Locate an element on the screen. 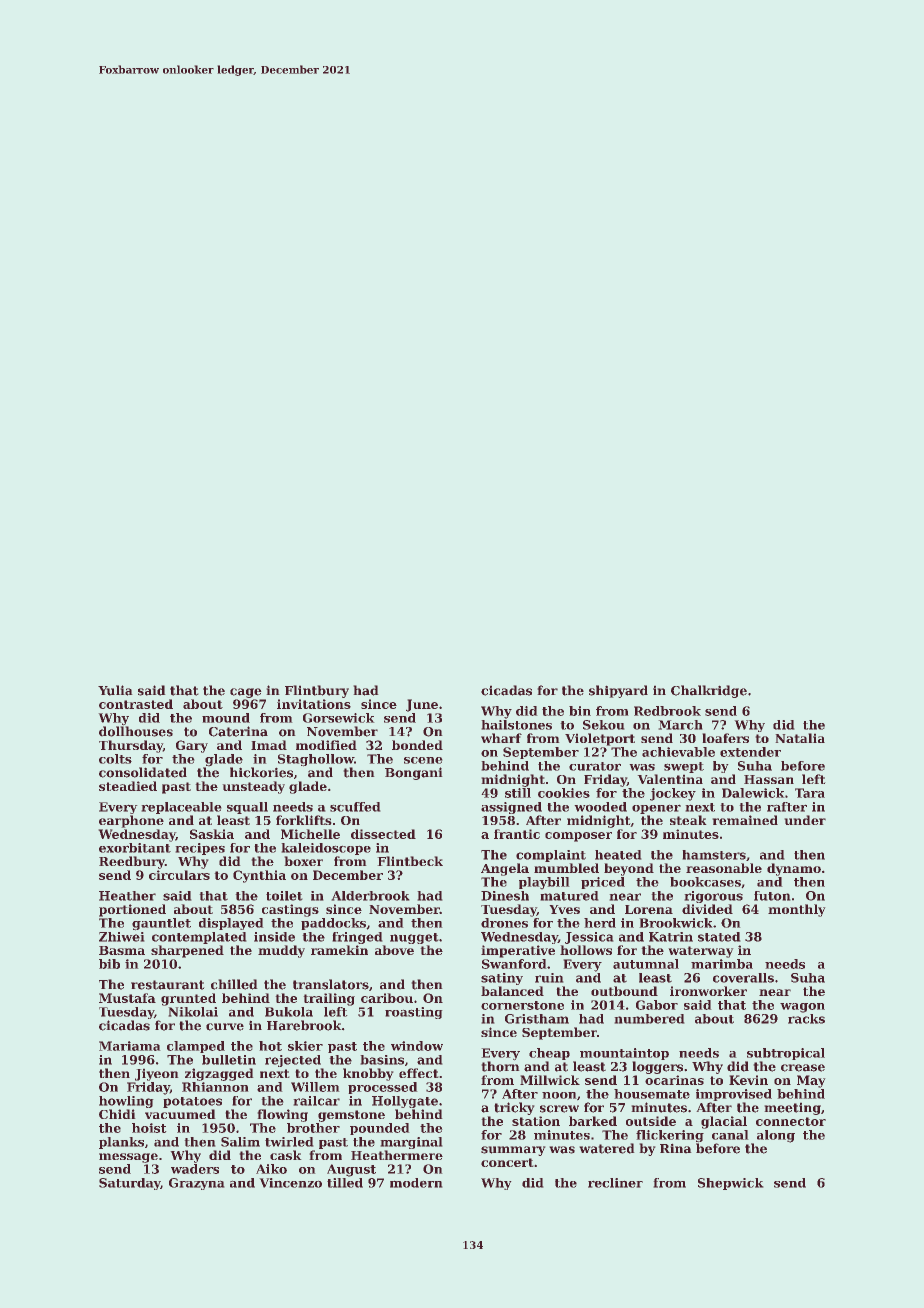  recliner is located at coordinates (615, 1183).
